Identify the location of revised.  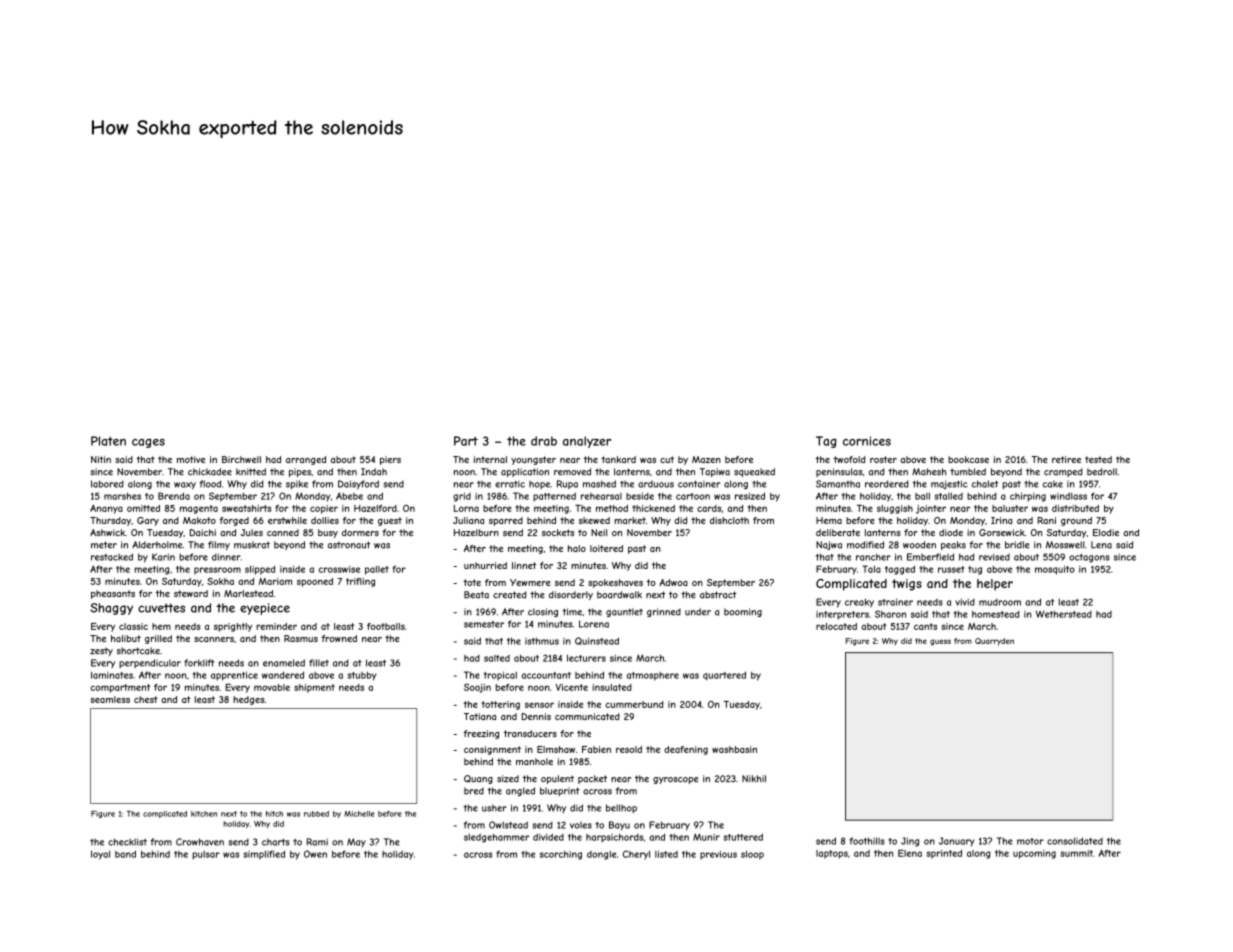
(994, 557).
